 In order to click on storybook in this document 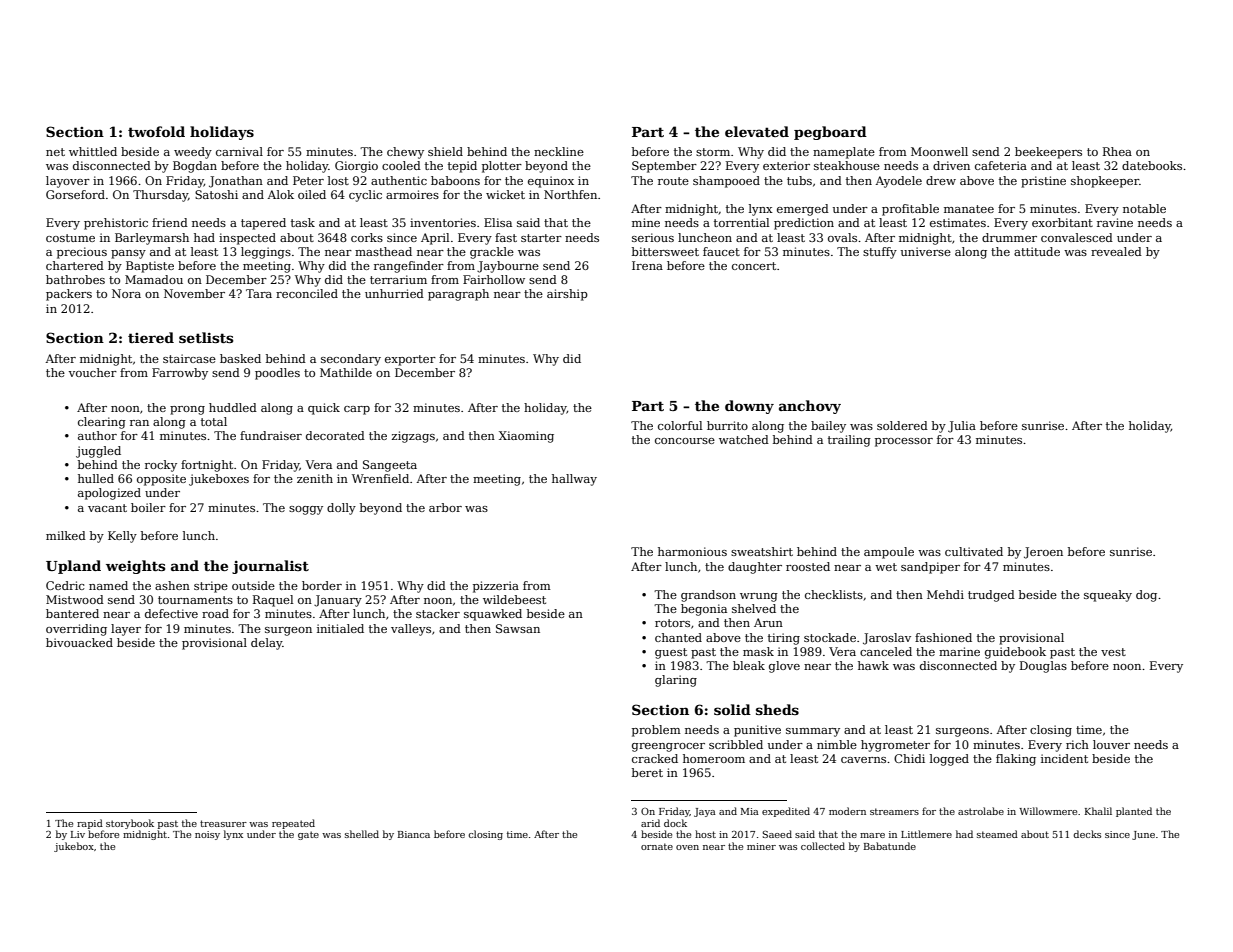, I will do `click(130, 824)`.
